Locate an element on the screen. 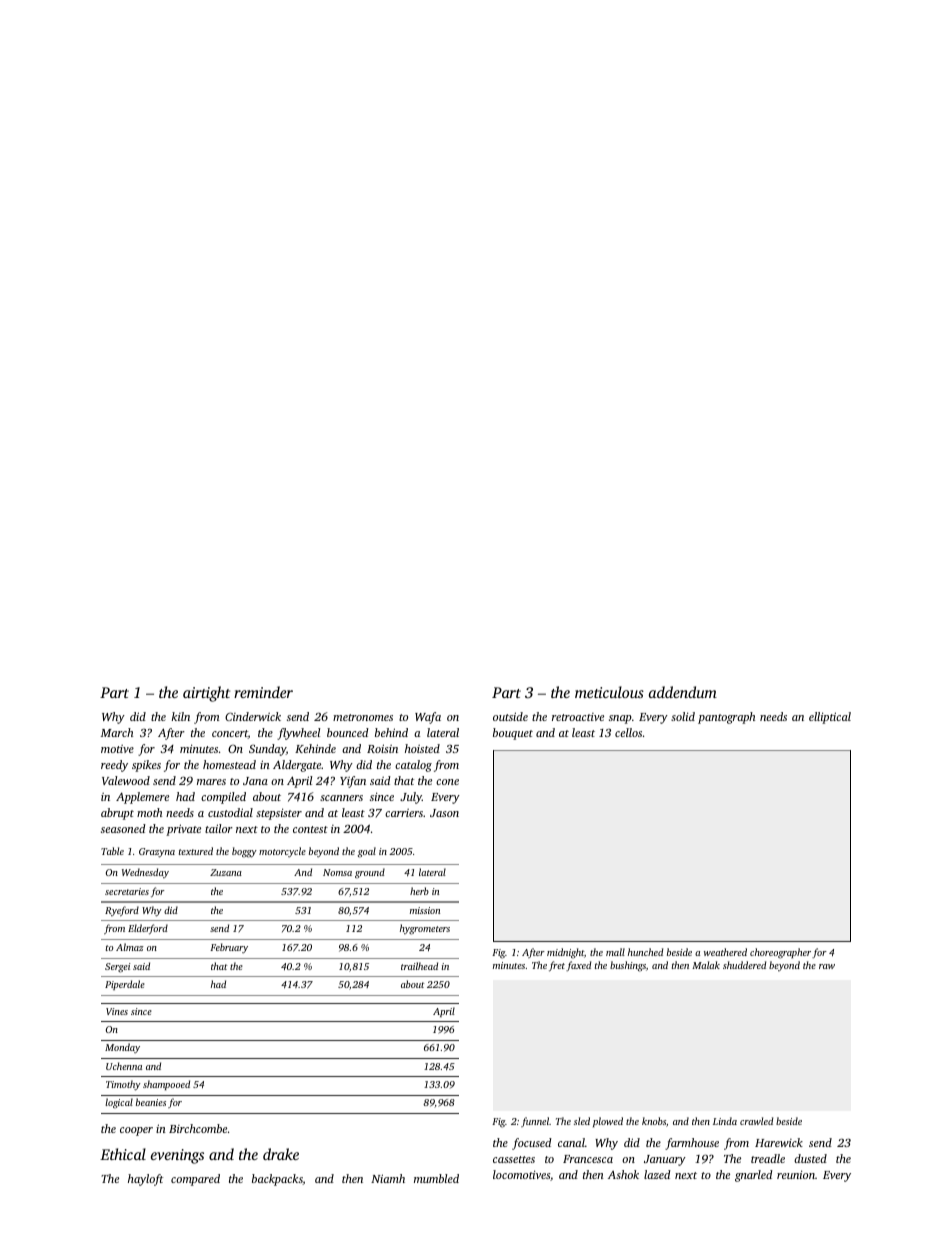 Image resolution: width=952 pixels, height=1233 pixels. reunion is located at coordinates (796, 1174).
